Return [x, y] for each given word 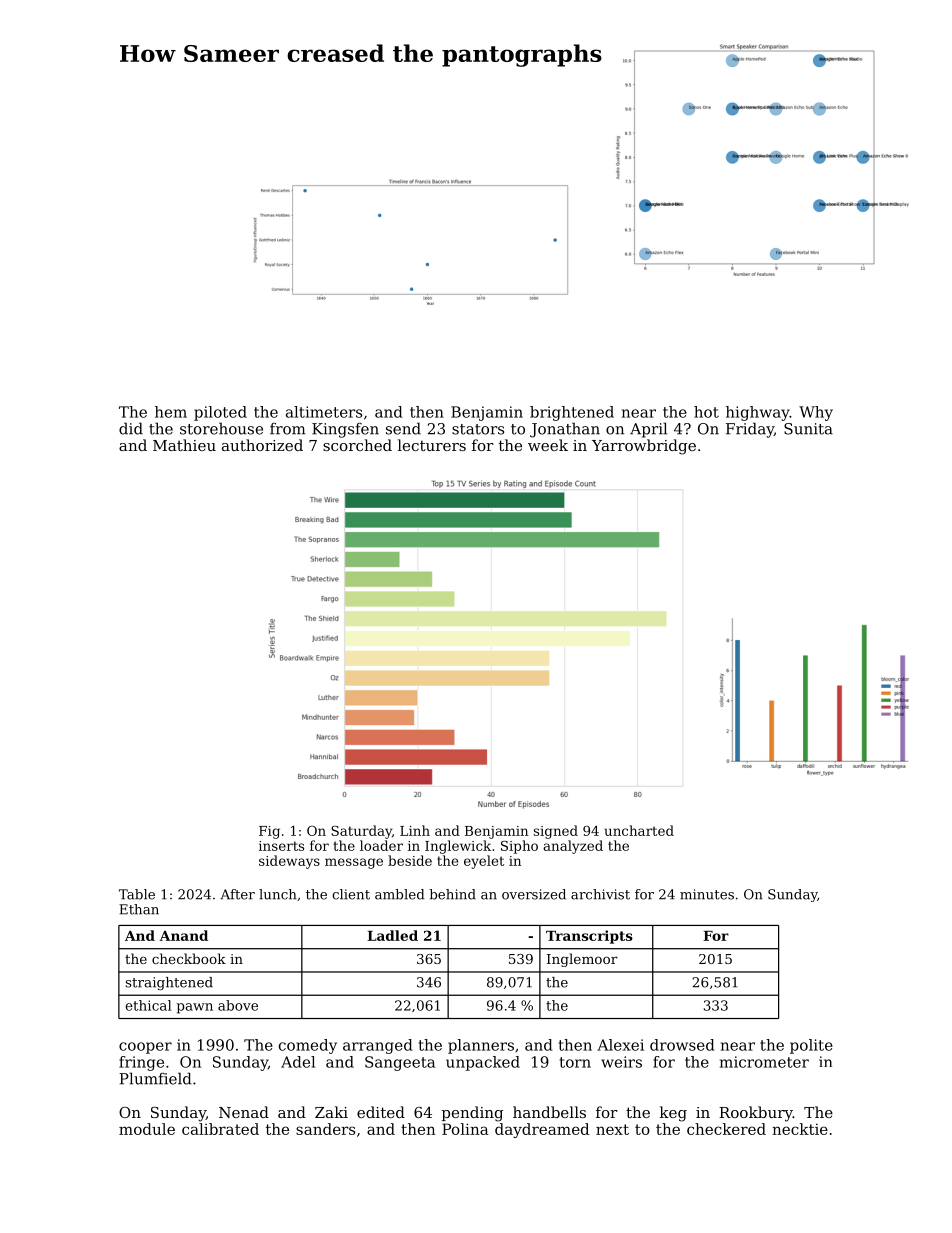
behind [453, 894]
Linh [415, 830]
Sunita [808, 429]
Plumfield [155, 1078]
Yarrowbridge [644, 447]
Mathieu [184, 445]
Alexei [620, 1045]
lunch [278, 894]
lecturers [432, 445]
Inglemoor [582, 960]
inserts [281, 846]
